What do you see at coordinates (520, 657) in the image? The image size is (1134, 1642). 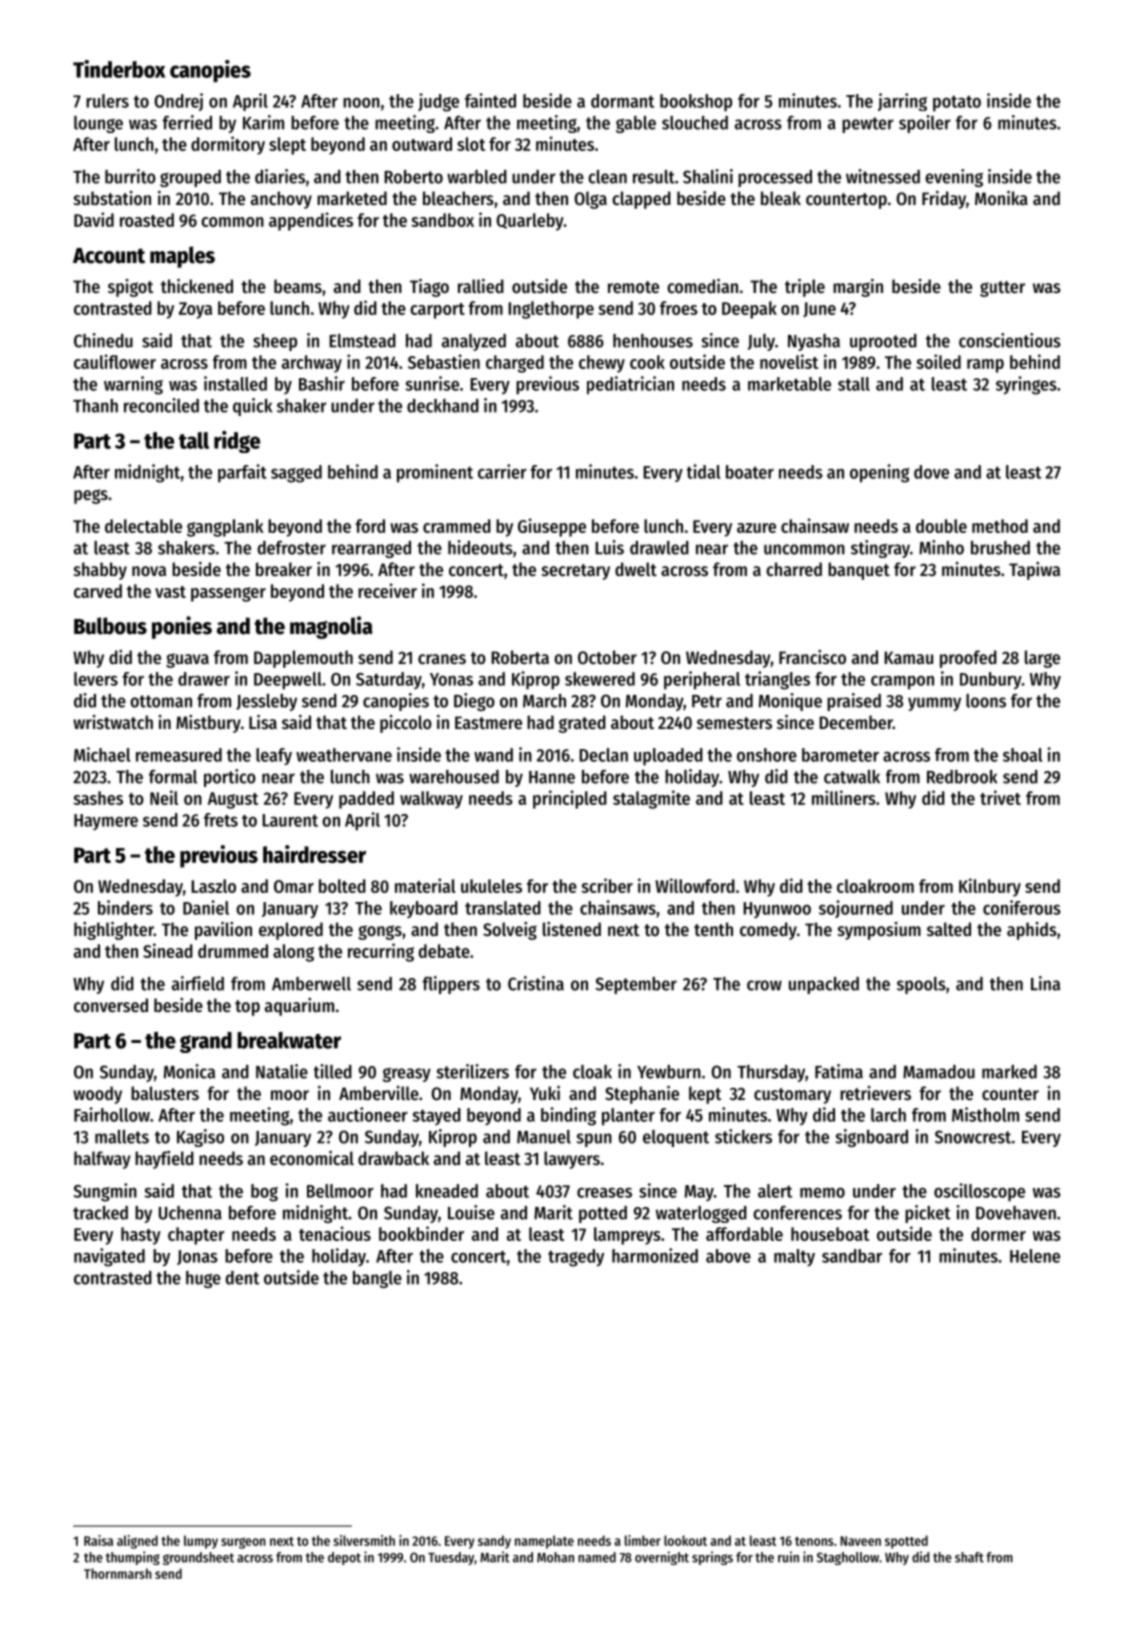 I see `Roberta` at bounding box center [520, 657].
